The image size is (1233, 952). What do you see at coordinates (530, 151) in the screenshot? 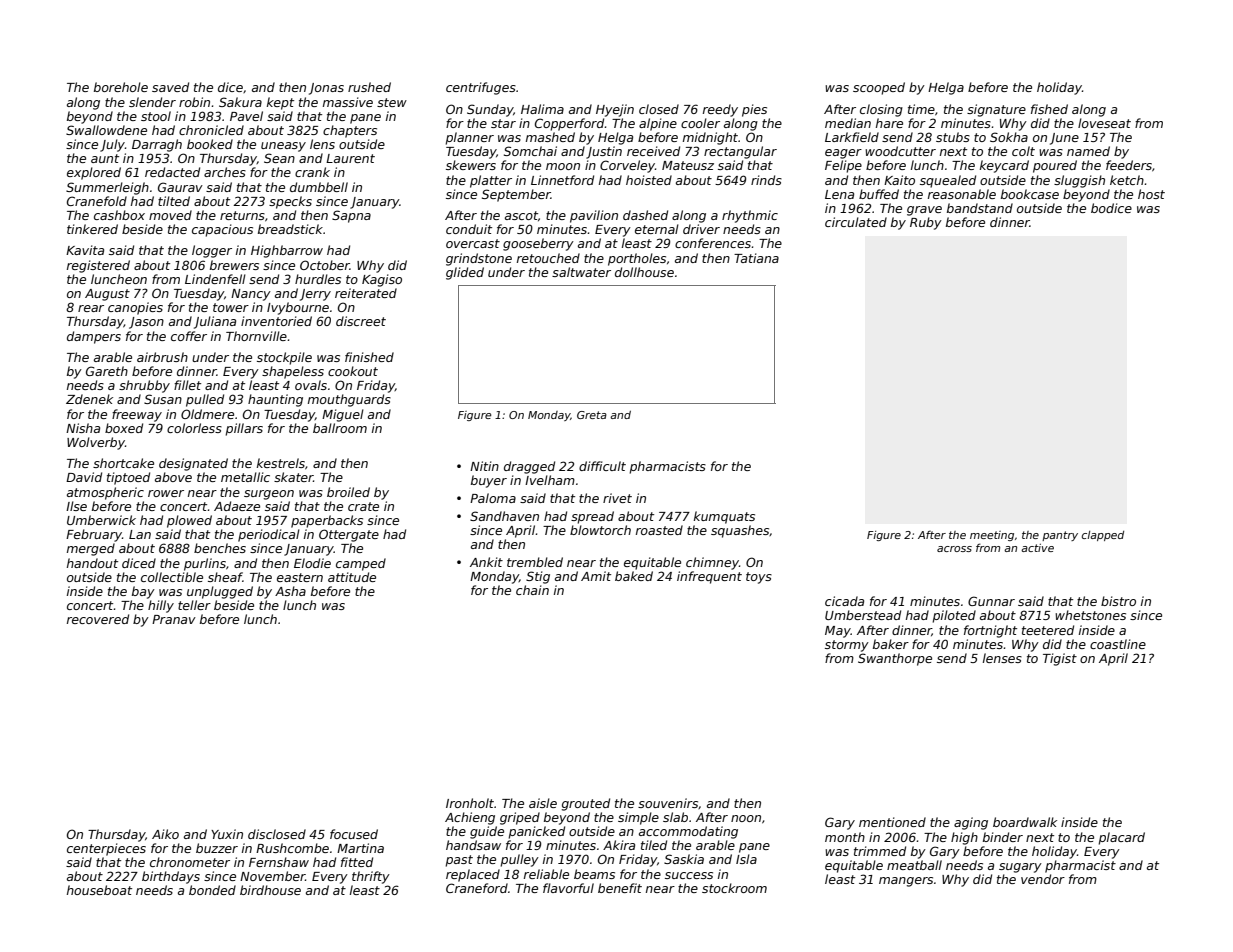
I see `Somchai` at bounding box center [530, 151].
